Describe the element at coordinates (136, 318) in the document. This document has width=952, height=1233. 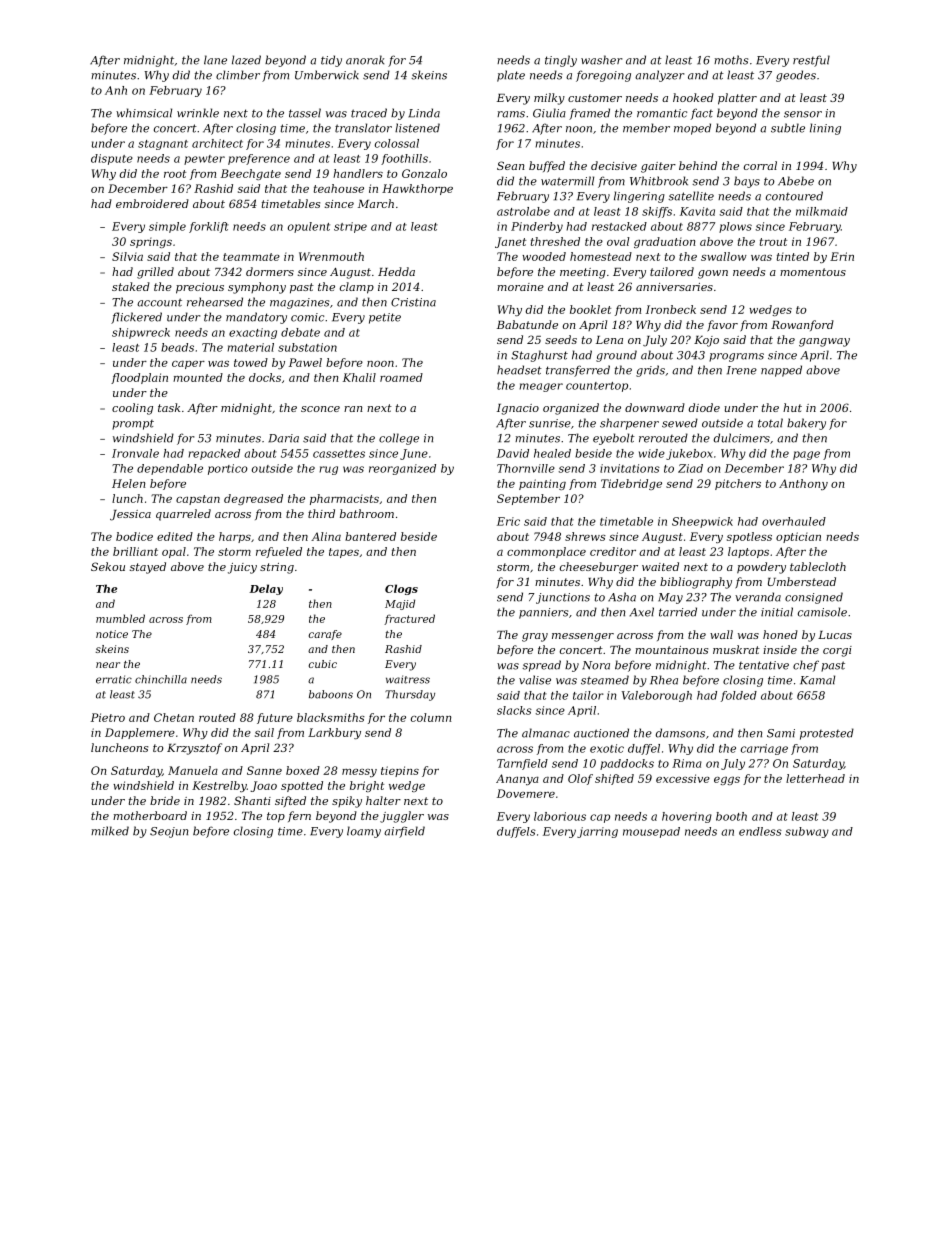
I see `flickered` at that location.
